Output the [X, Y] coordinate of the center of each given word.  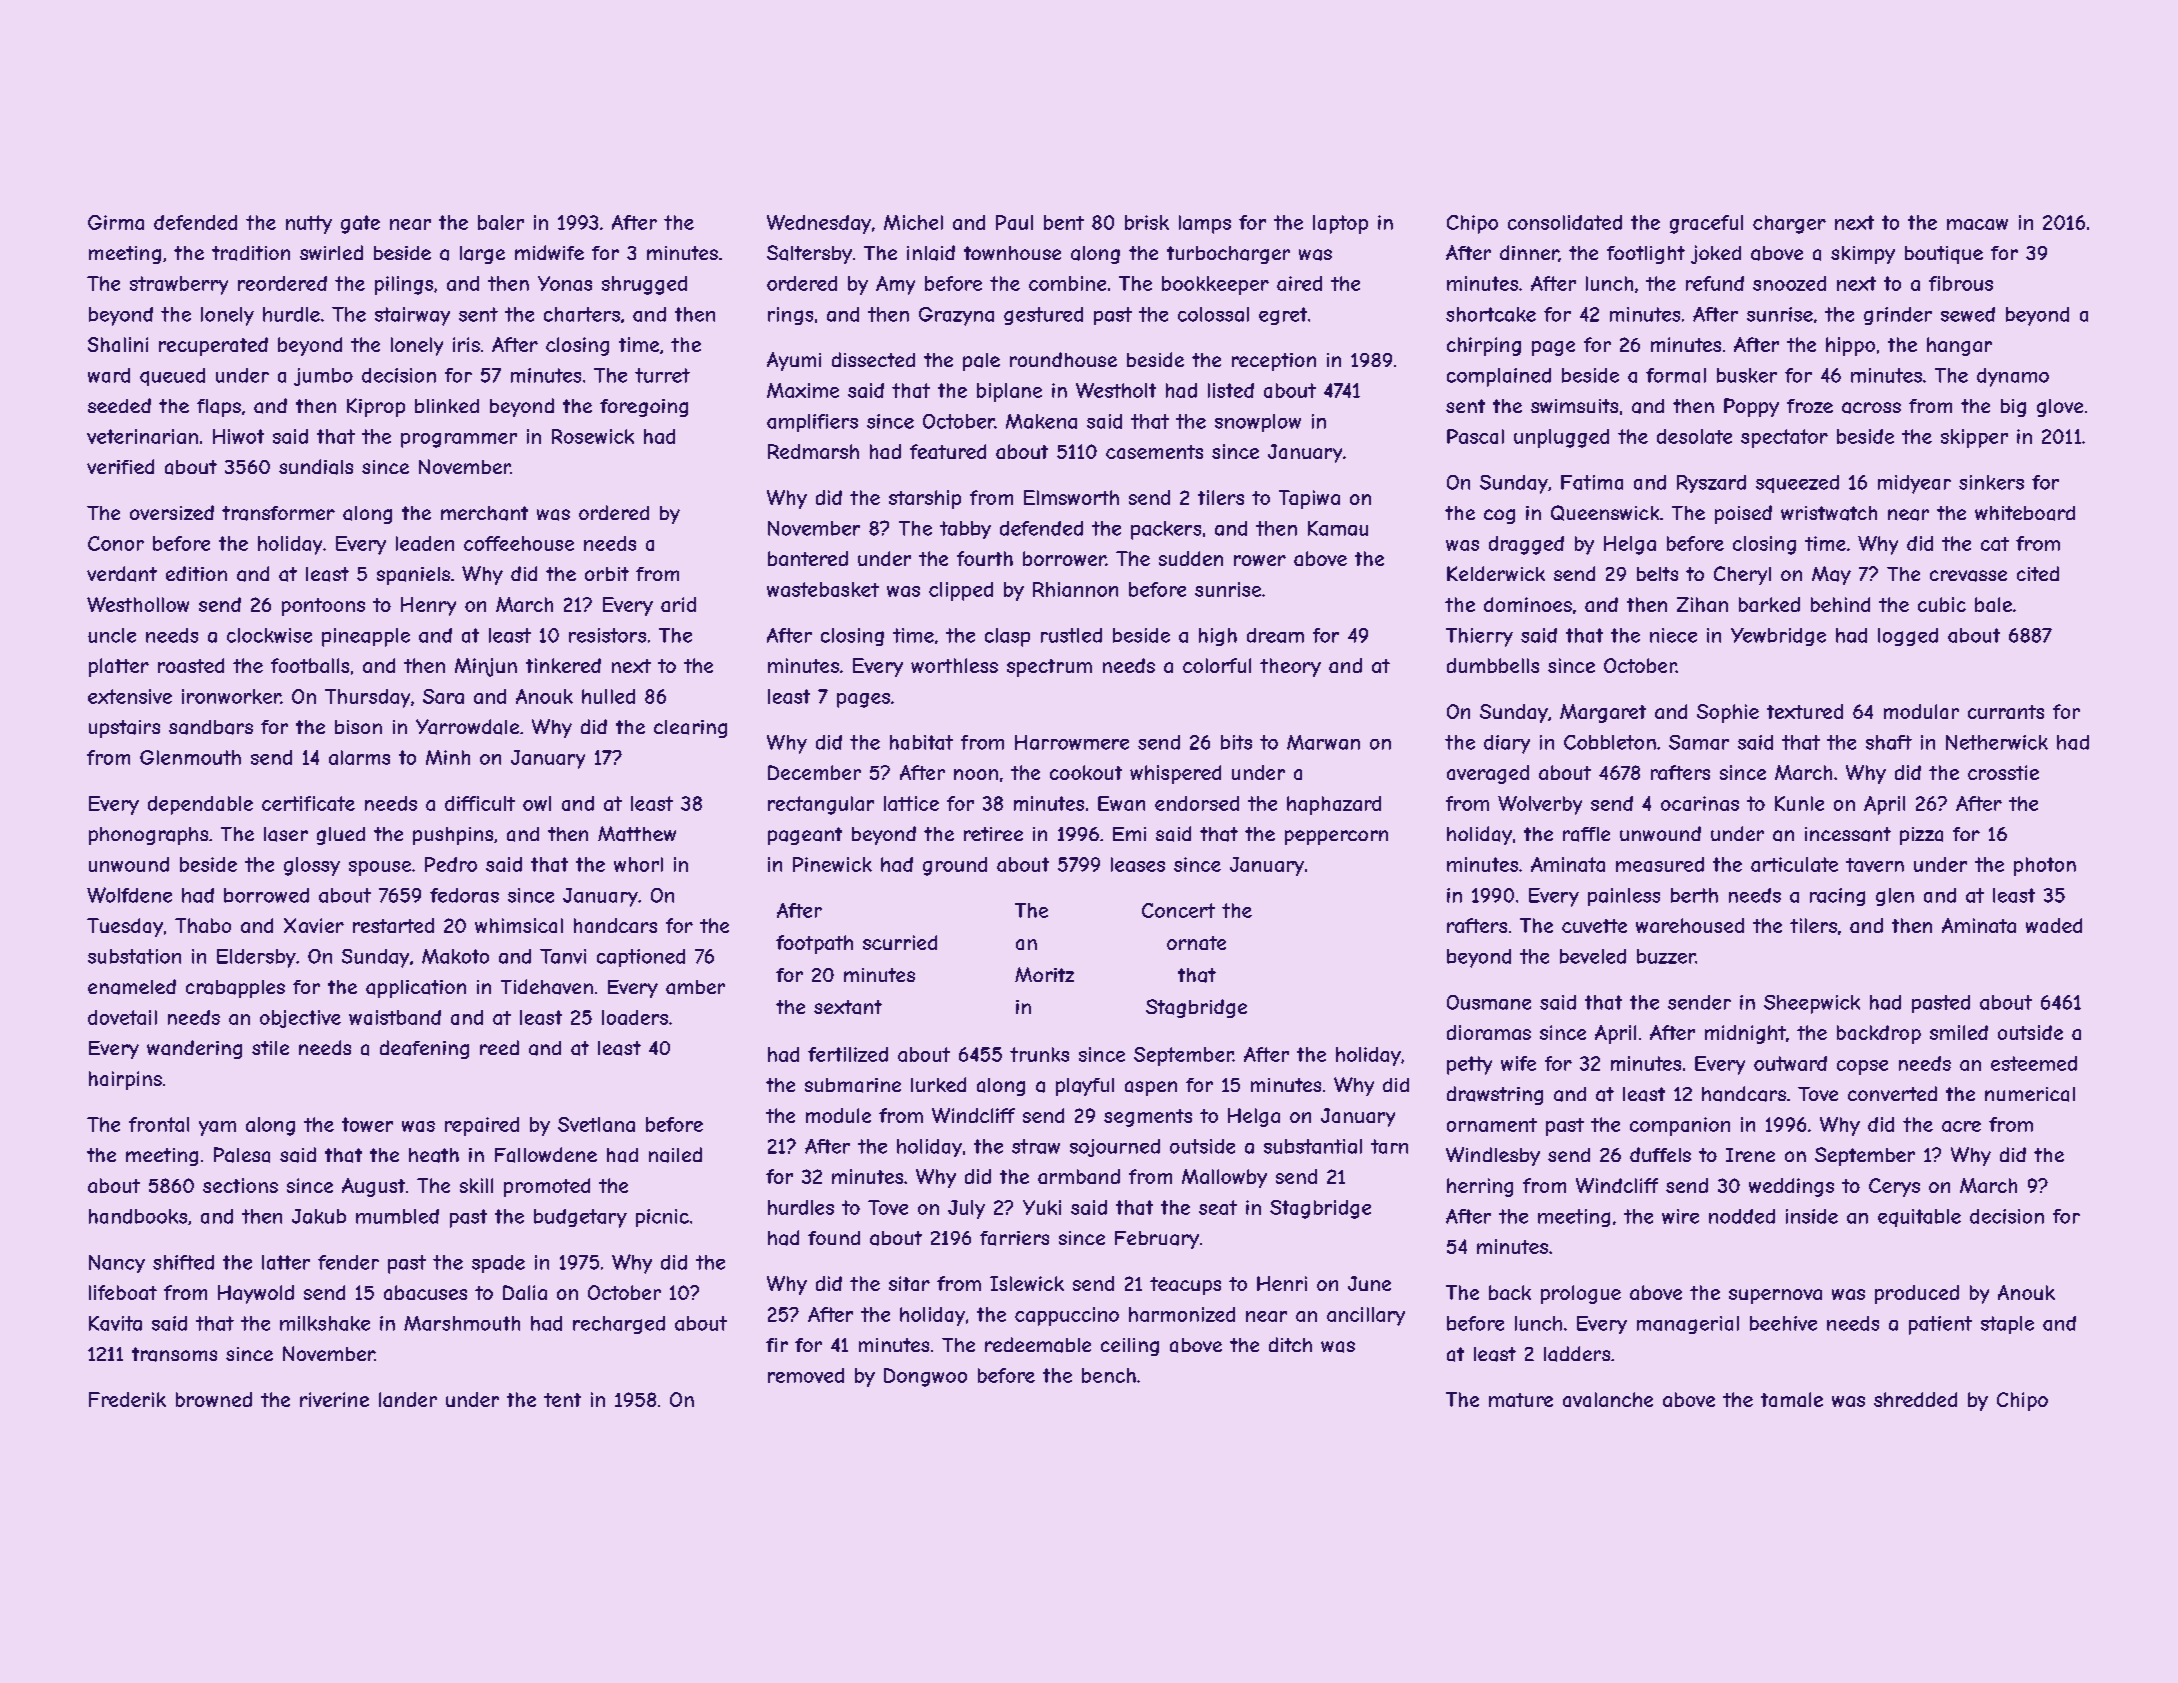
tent [562, 1400]
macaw [1977, 224]
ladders [1577, 1354]
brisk [1147, 222]
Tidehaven [547, 987]
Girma [116, 222]
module [838, 1115]
